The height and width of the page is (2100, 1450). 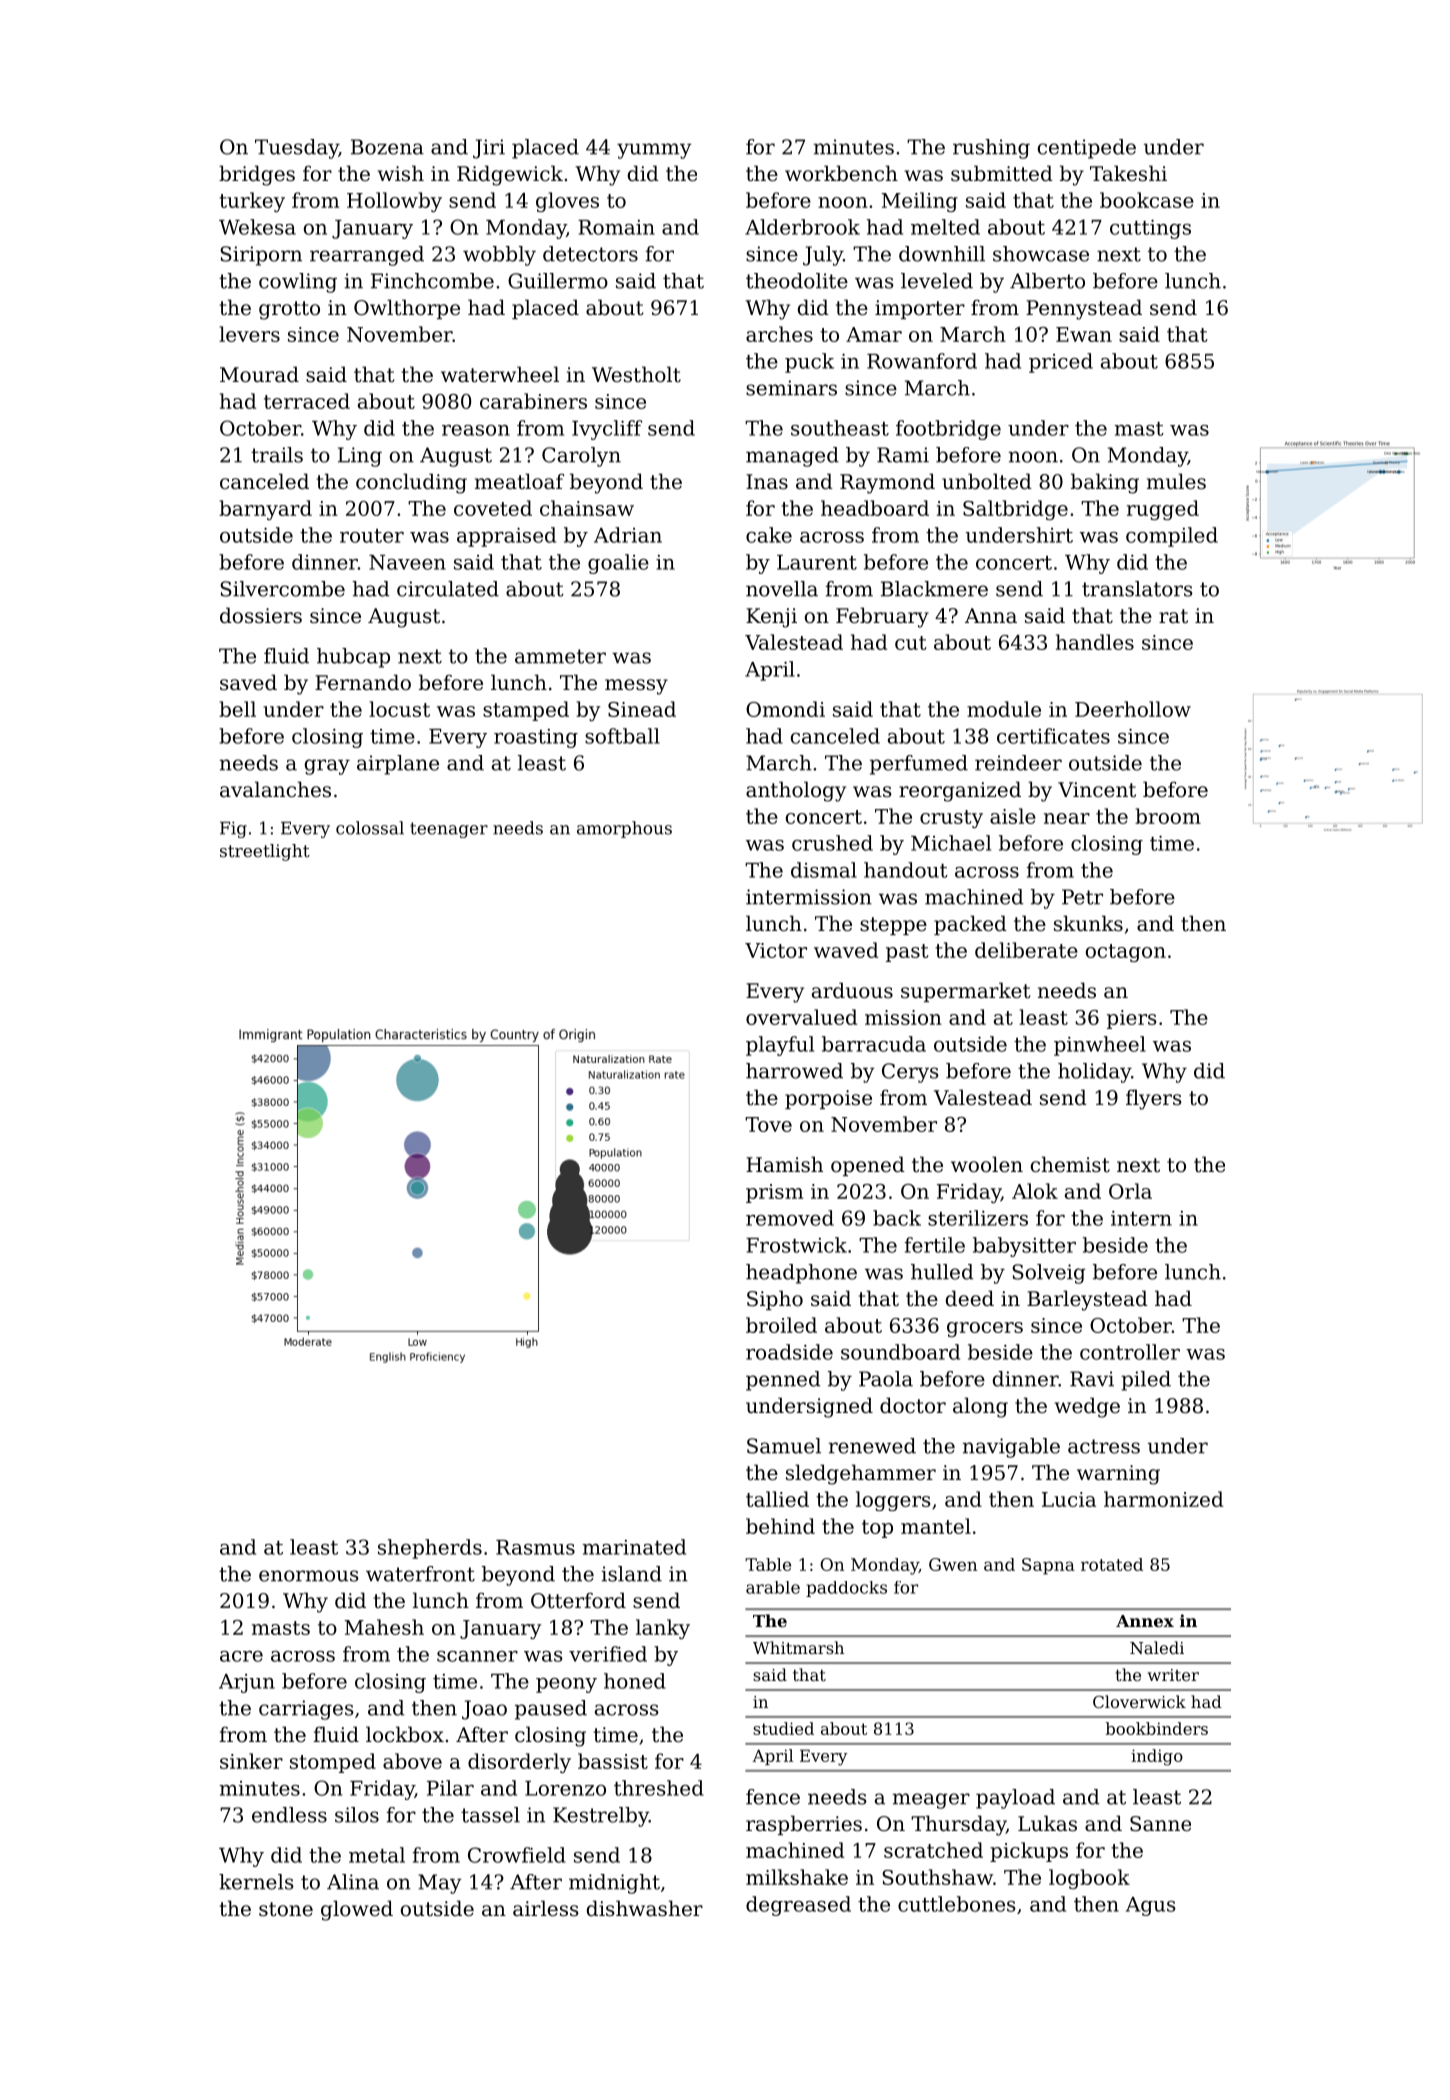 I want to click on airless, so click(x=545, y=1908).
